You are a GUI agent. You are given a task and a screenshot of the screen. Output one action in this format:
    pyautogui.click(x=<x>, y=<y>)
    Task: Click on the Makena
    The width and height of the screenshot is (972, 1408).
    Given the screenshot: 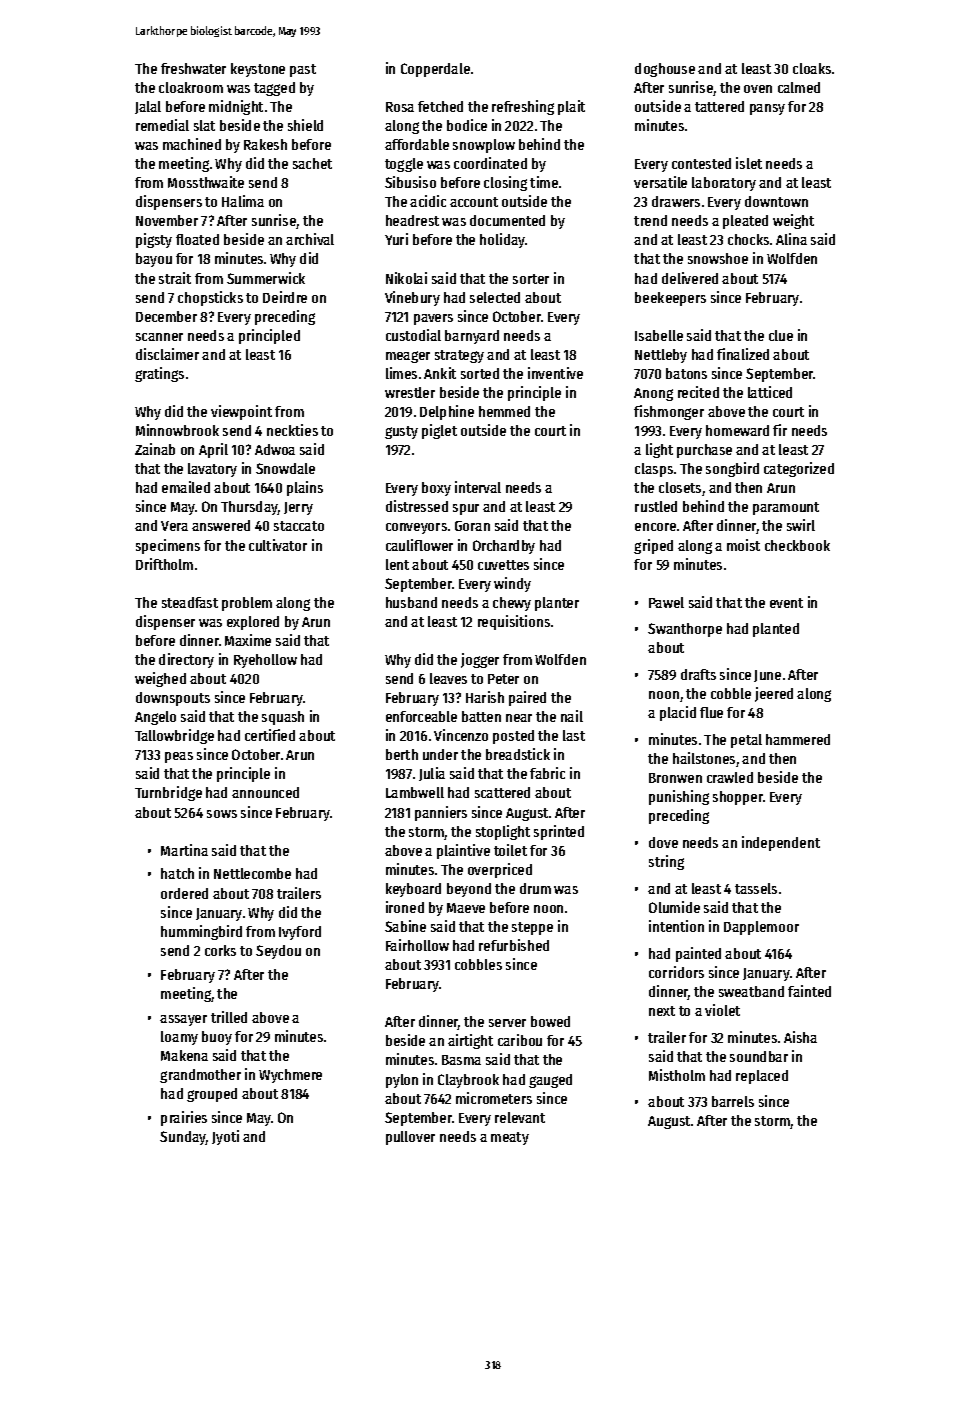 What is the action you would take?
    pyautogui.click(x=184, y=1055)
